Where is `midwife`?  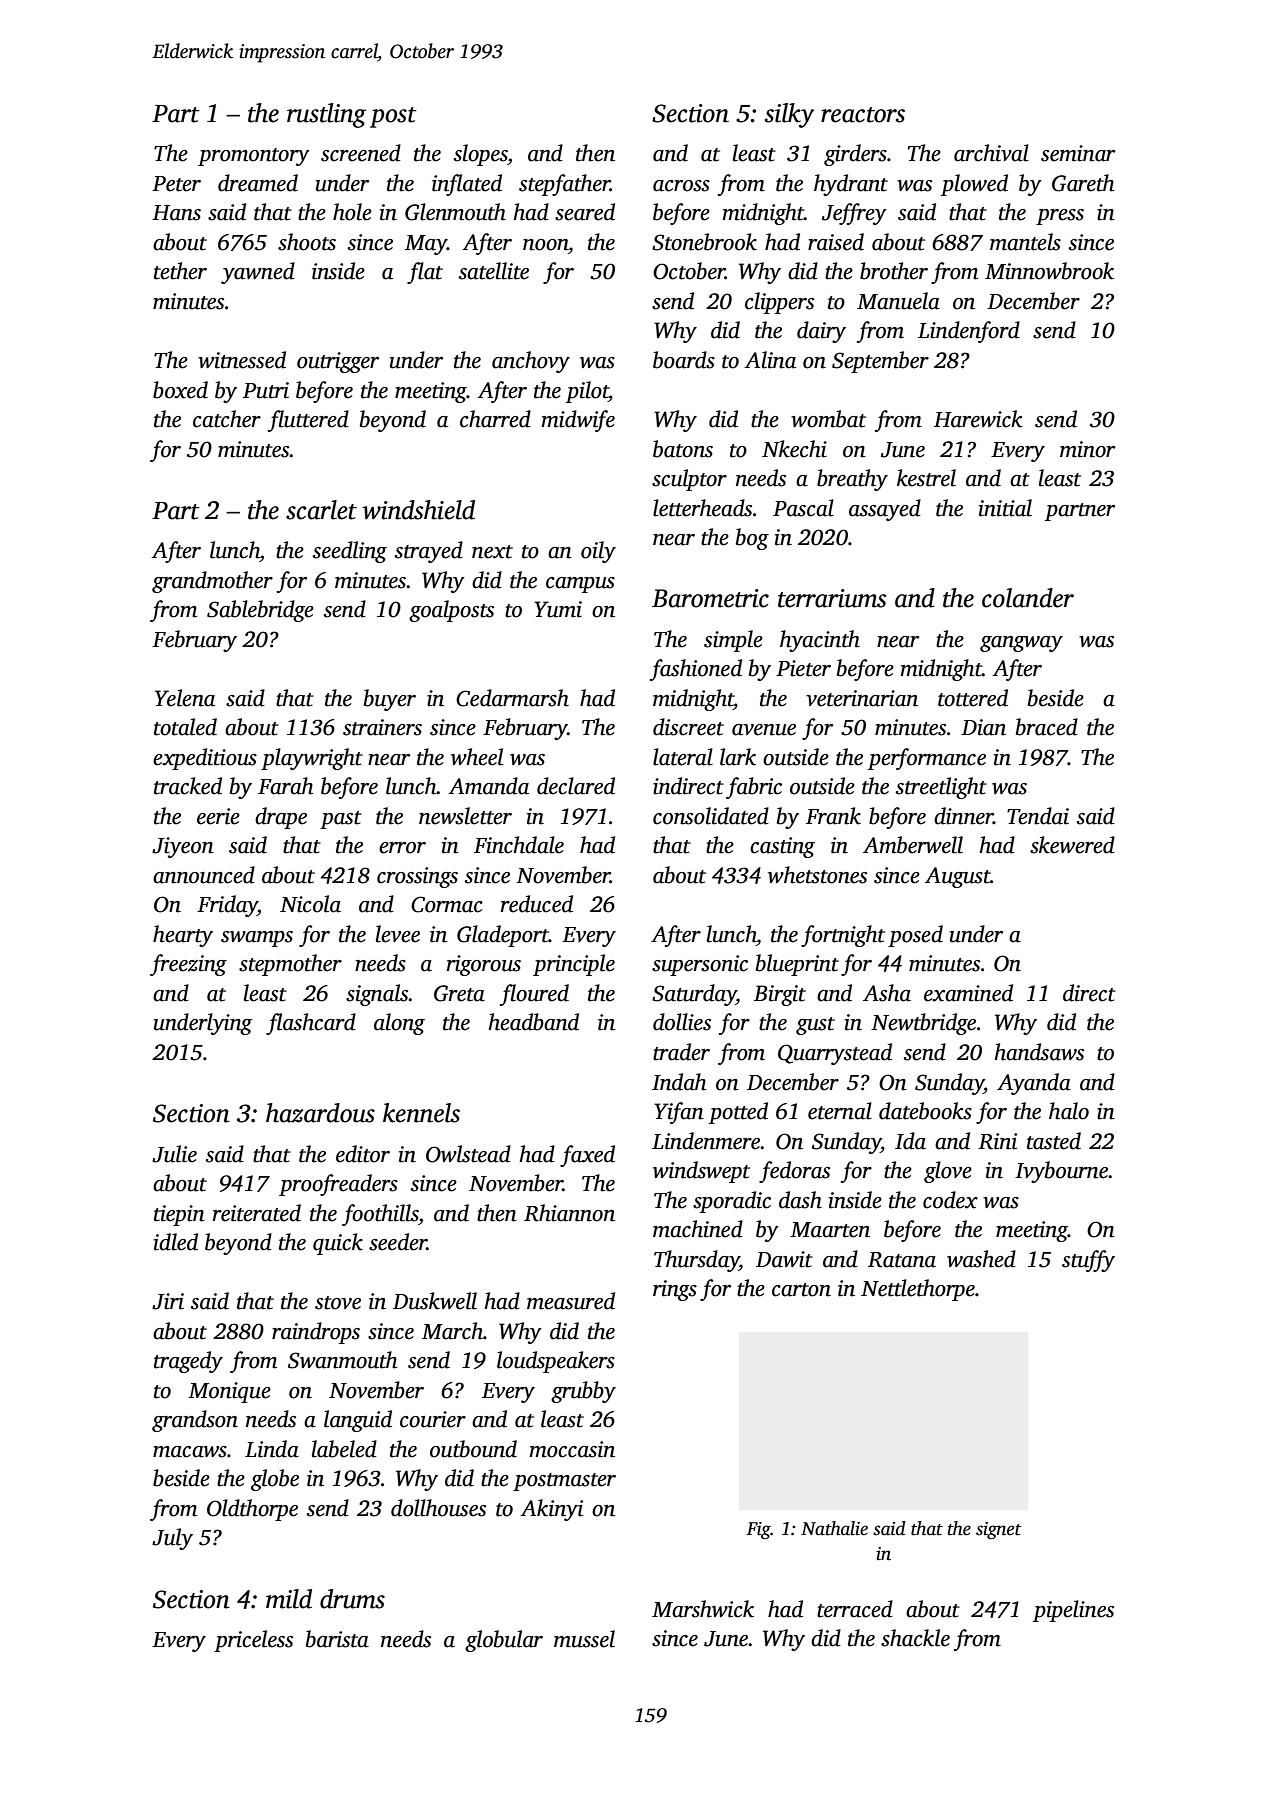 midwife is located at coordinates (578, 421).
